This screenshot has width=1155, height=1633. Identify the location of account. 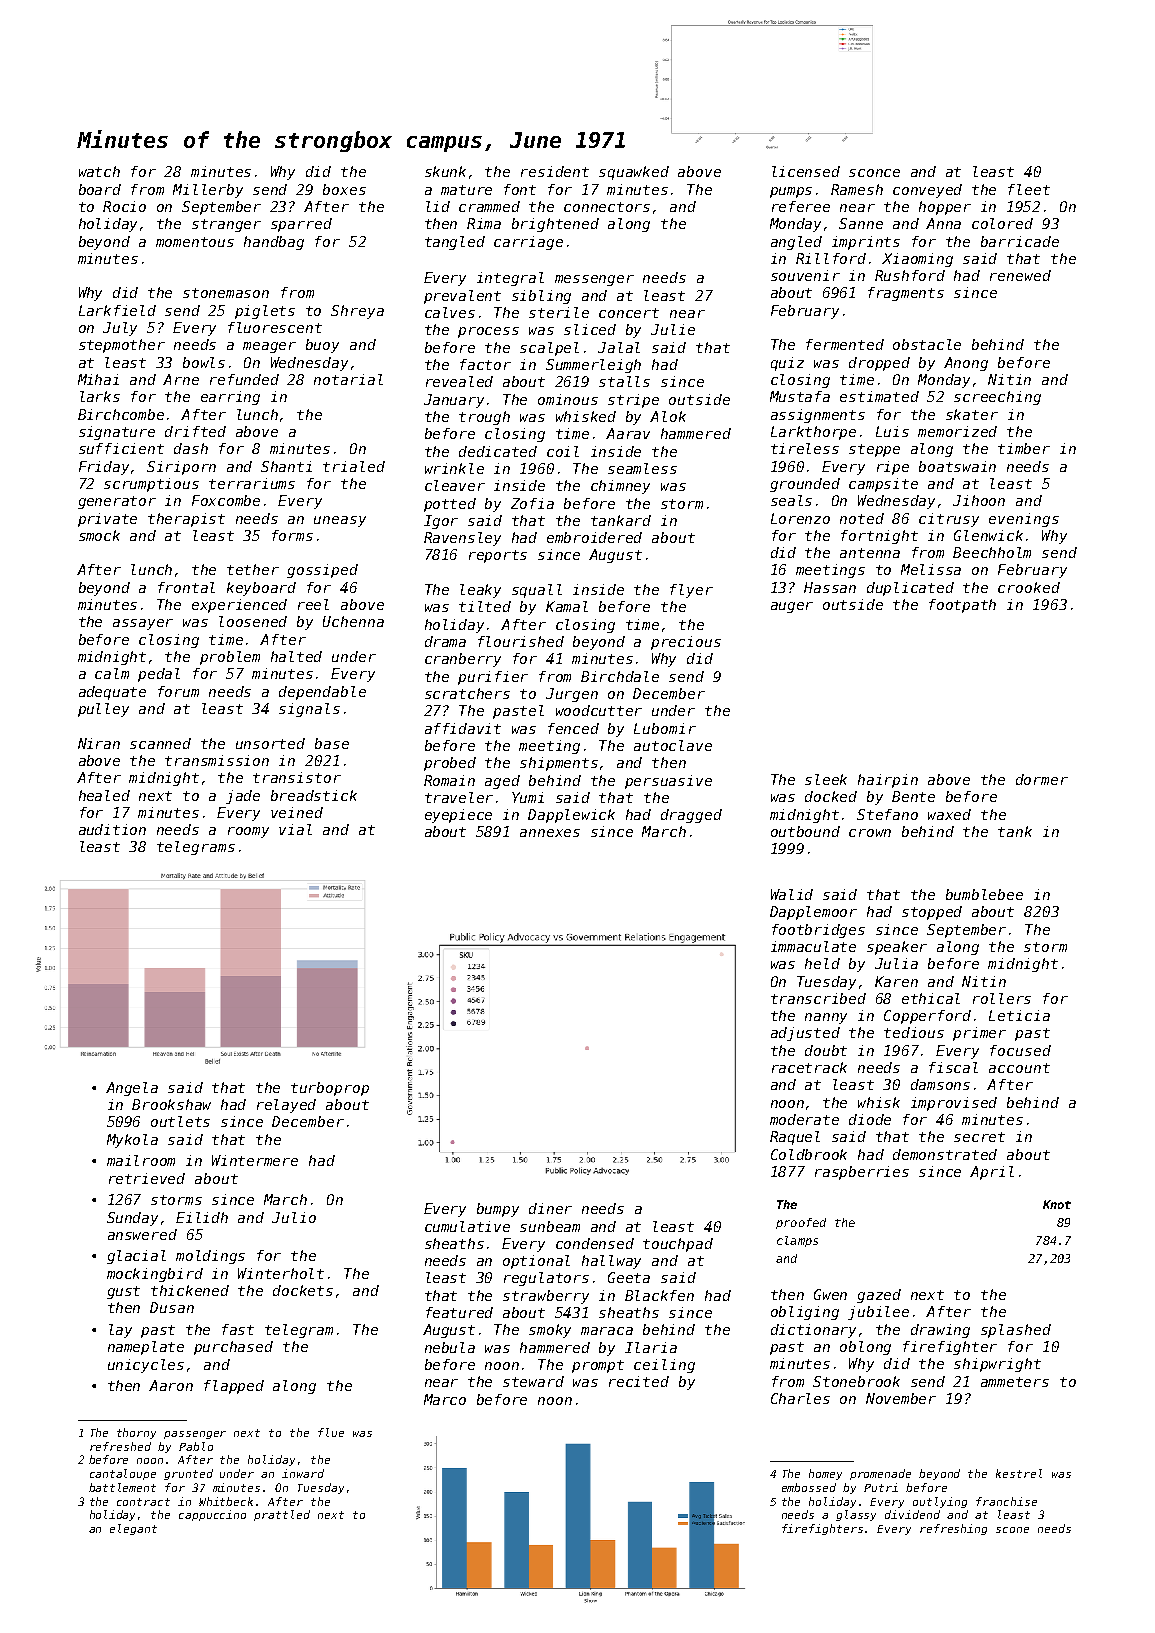
(1019, 1068).
